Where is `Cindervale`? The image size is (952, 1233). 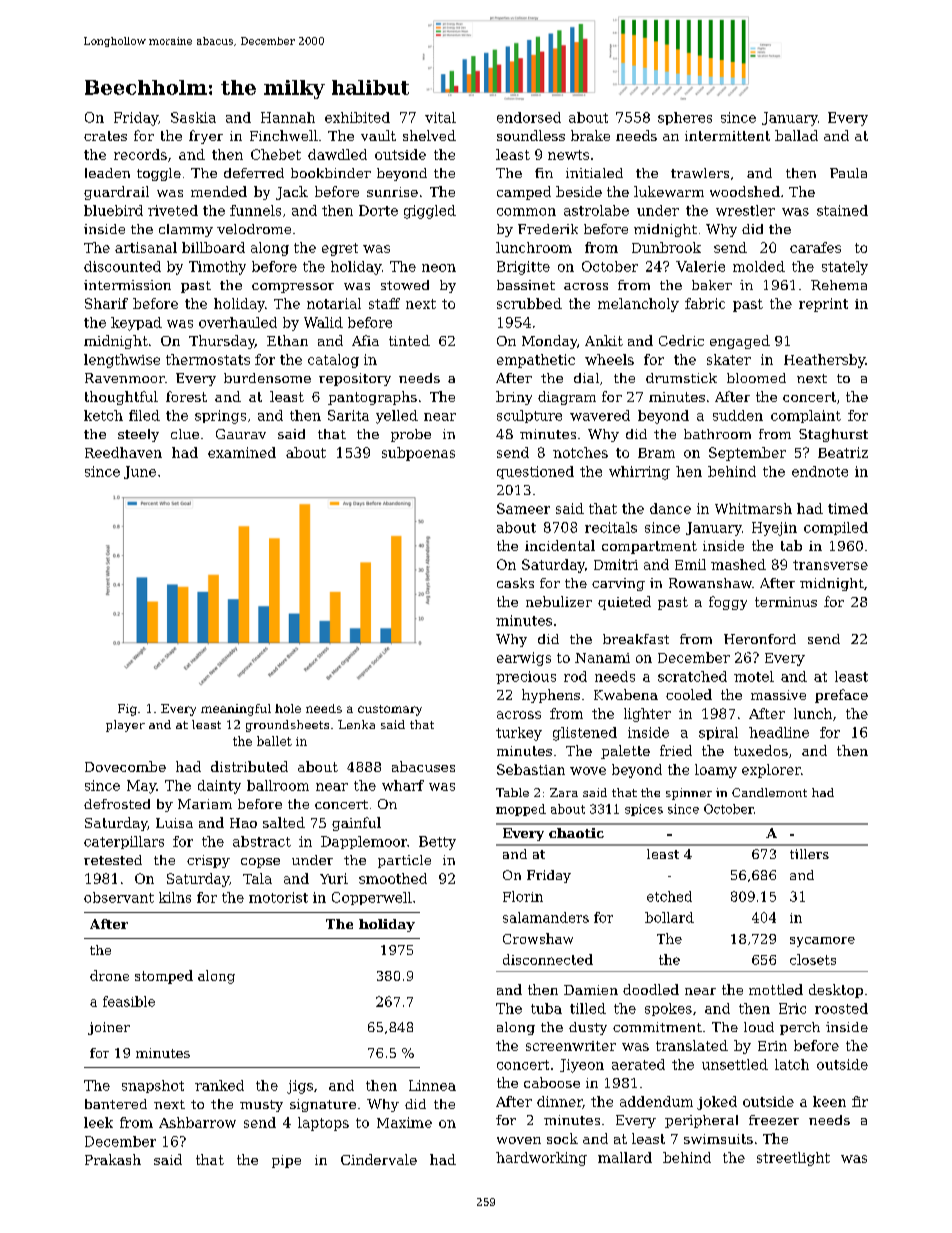 Cindervale is located at coordinates (379, 1159).
